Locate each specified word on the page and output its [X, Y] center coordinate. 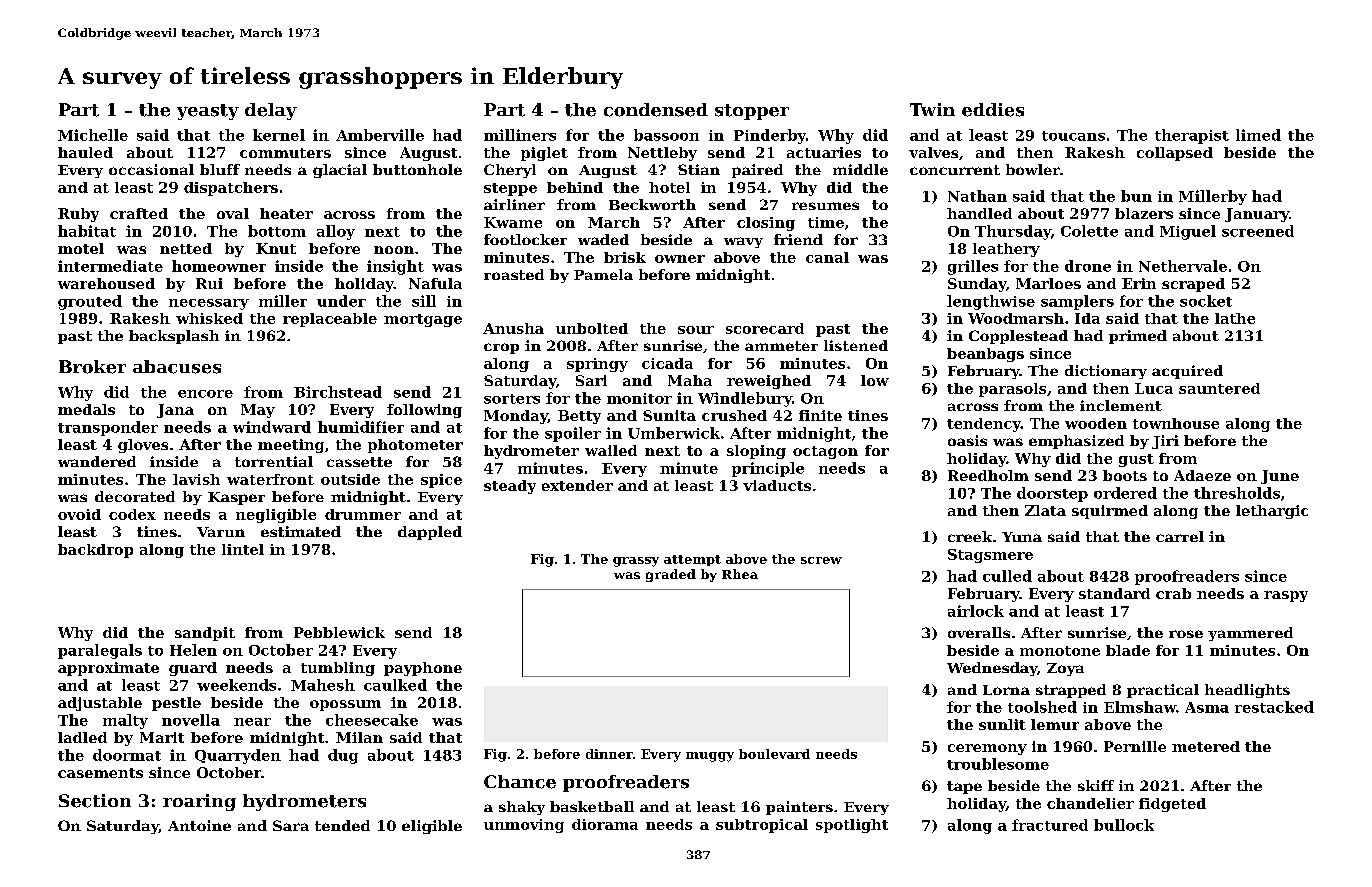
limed [1258, 135]
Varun [221, 532]
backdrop [95, 551]
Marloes [1048, 283]
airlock [976, 611]
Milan [359, 737]
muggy [710, 757]
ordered [1125, 493]
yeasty [208, 112]
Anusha [513, 328]
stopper [752, 112]
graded [671, 575]
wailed [611, 450]
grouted [90, 302]
